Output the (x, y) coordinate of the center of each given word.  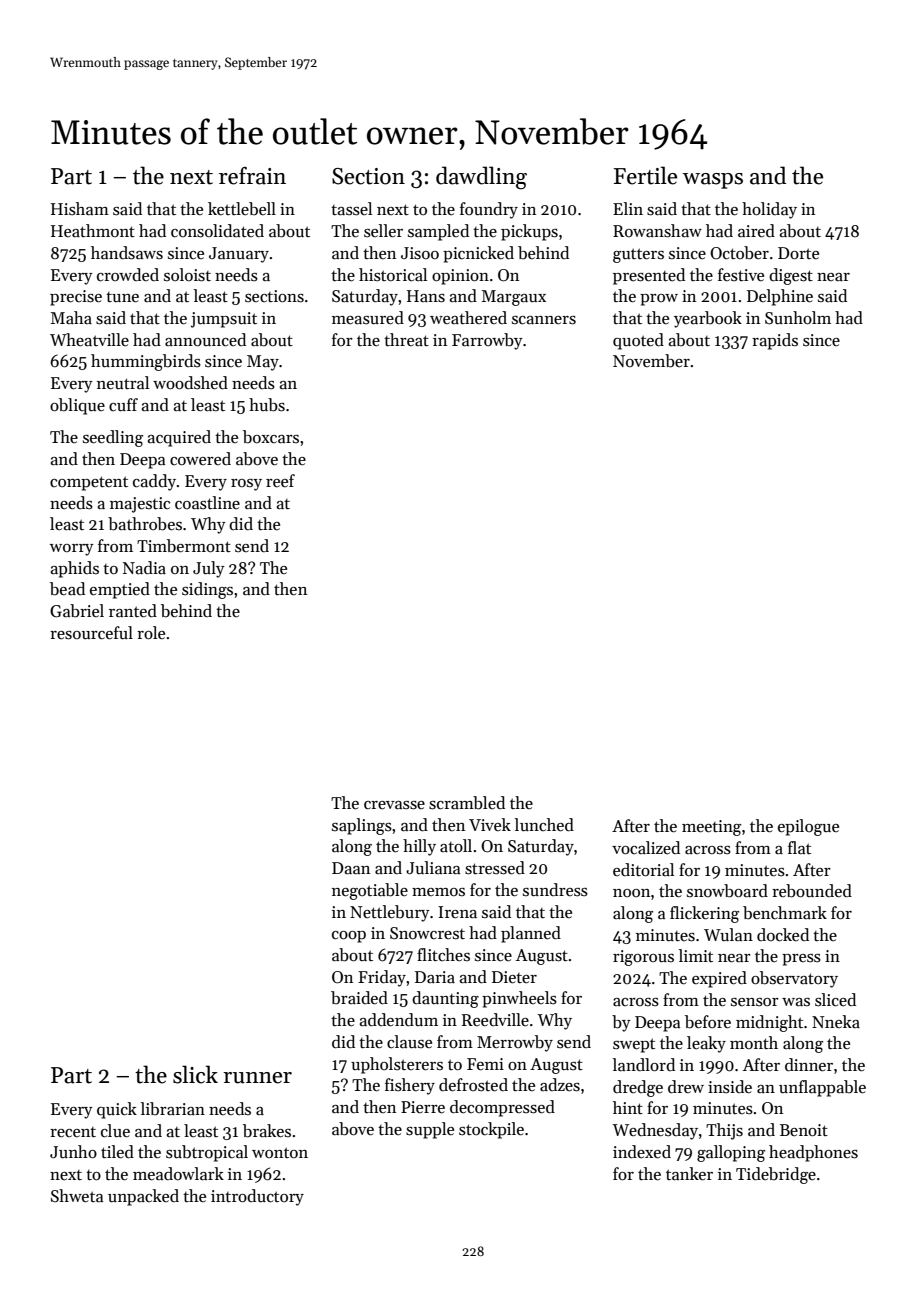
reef (280, 480)
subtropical (207, 1153)
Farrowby (487, 341)
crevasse (394, 805)
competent (89, 483)
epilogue (808, 827)
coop (349, 937)
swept (634, 1045)
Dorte (798, 253)
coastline (207, 503)
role (151, 633)
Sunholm (798, 318)
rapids (775, 341)
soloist (187, 275)
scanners (544, 320)
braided (359, 998)
